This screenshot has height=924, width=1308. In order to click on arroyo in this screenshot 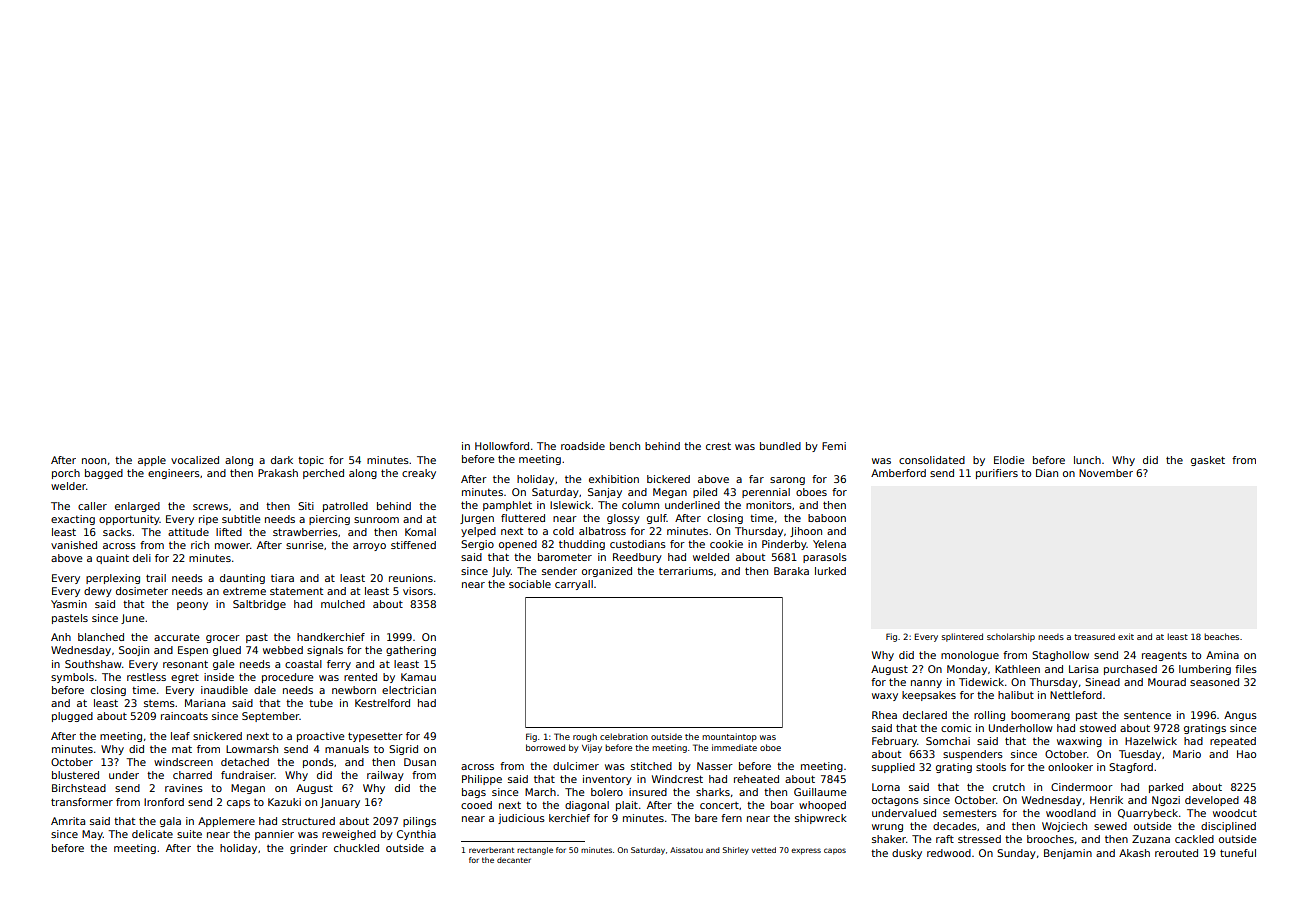, I will do `click(369, 547)`.
